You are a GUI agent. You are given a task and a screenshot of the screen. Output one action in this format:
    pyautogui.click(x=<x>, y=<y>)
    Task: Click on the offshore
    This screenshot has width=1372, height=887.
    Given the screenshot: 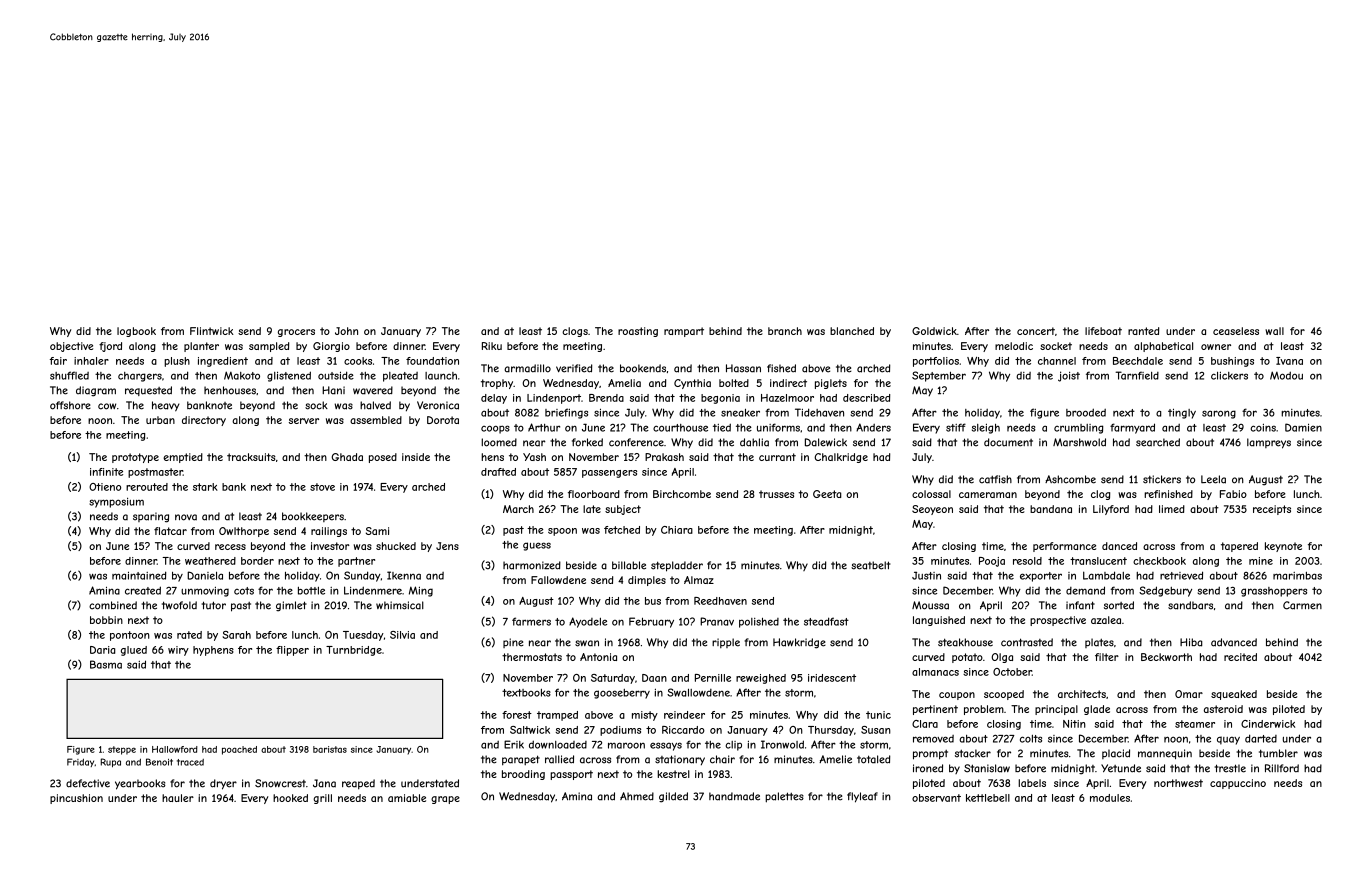 What is the action you would take?
    pyautogui.click(x=70, y=405)
